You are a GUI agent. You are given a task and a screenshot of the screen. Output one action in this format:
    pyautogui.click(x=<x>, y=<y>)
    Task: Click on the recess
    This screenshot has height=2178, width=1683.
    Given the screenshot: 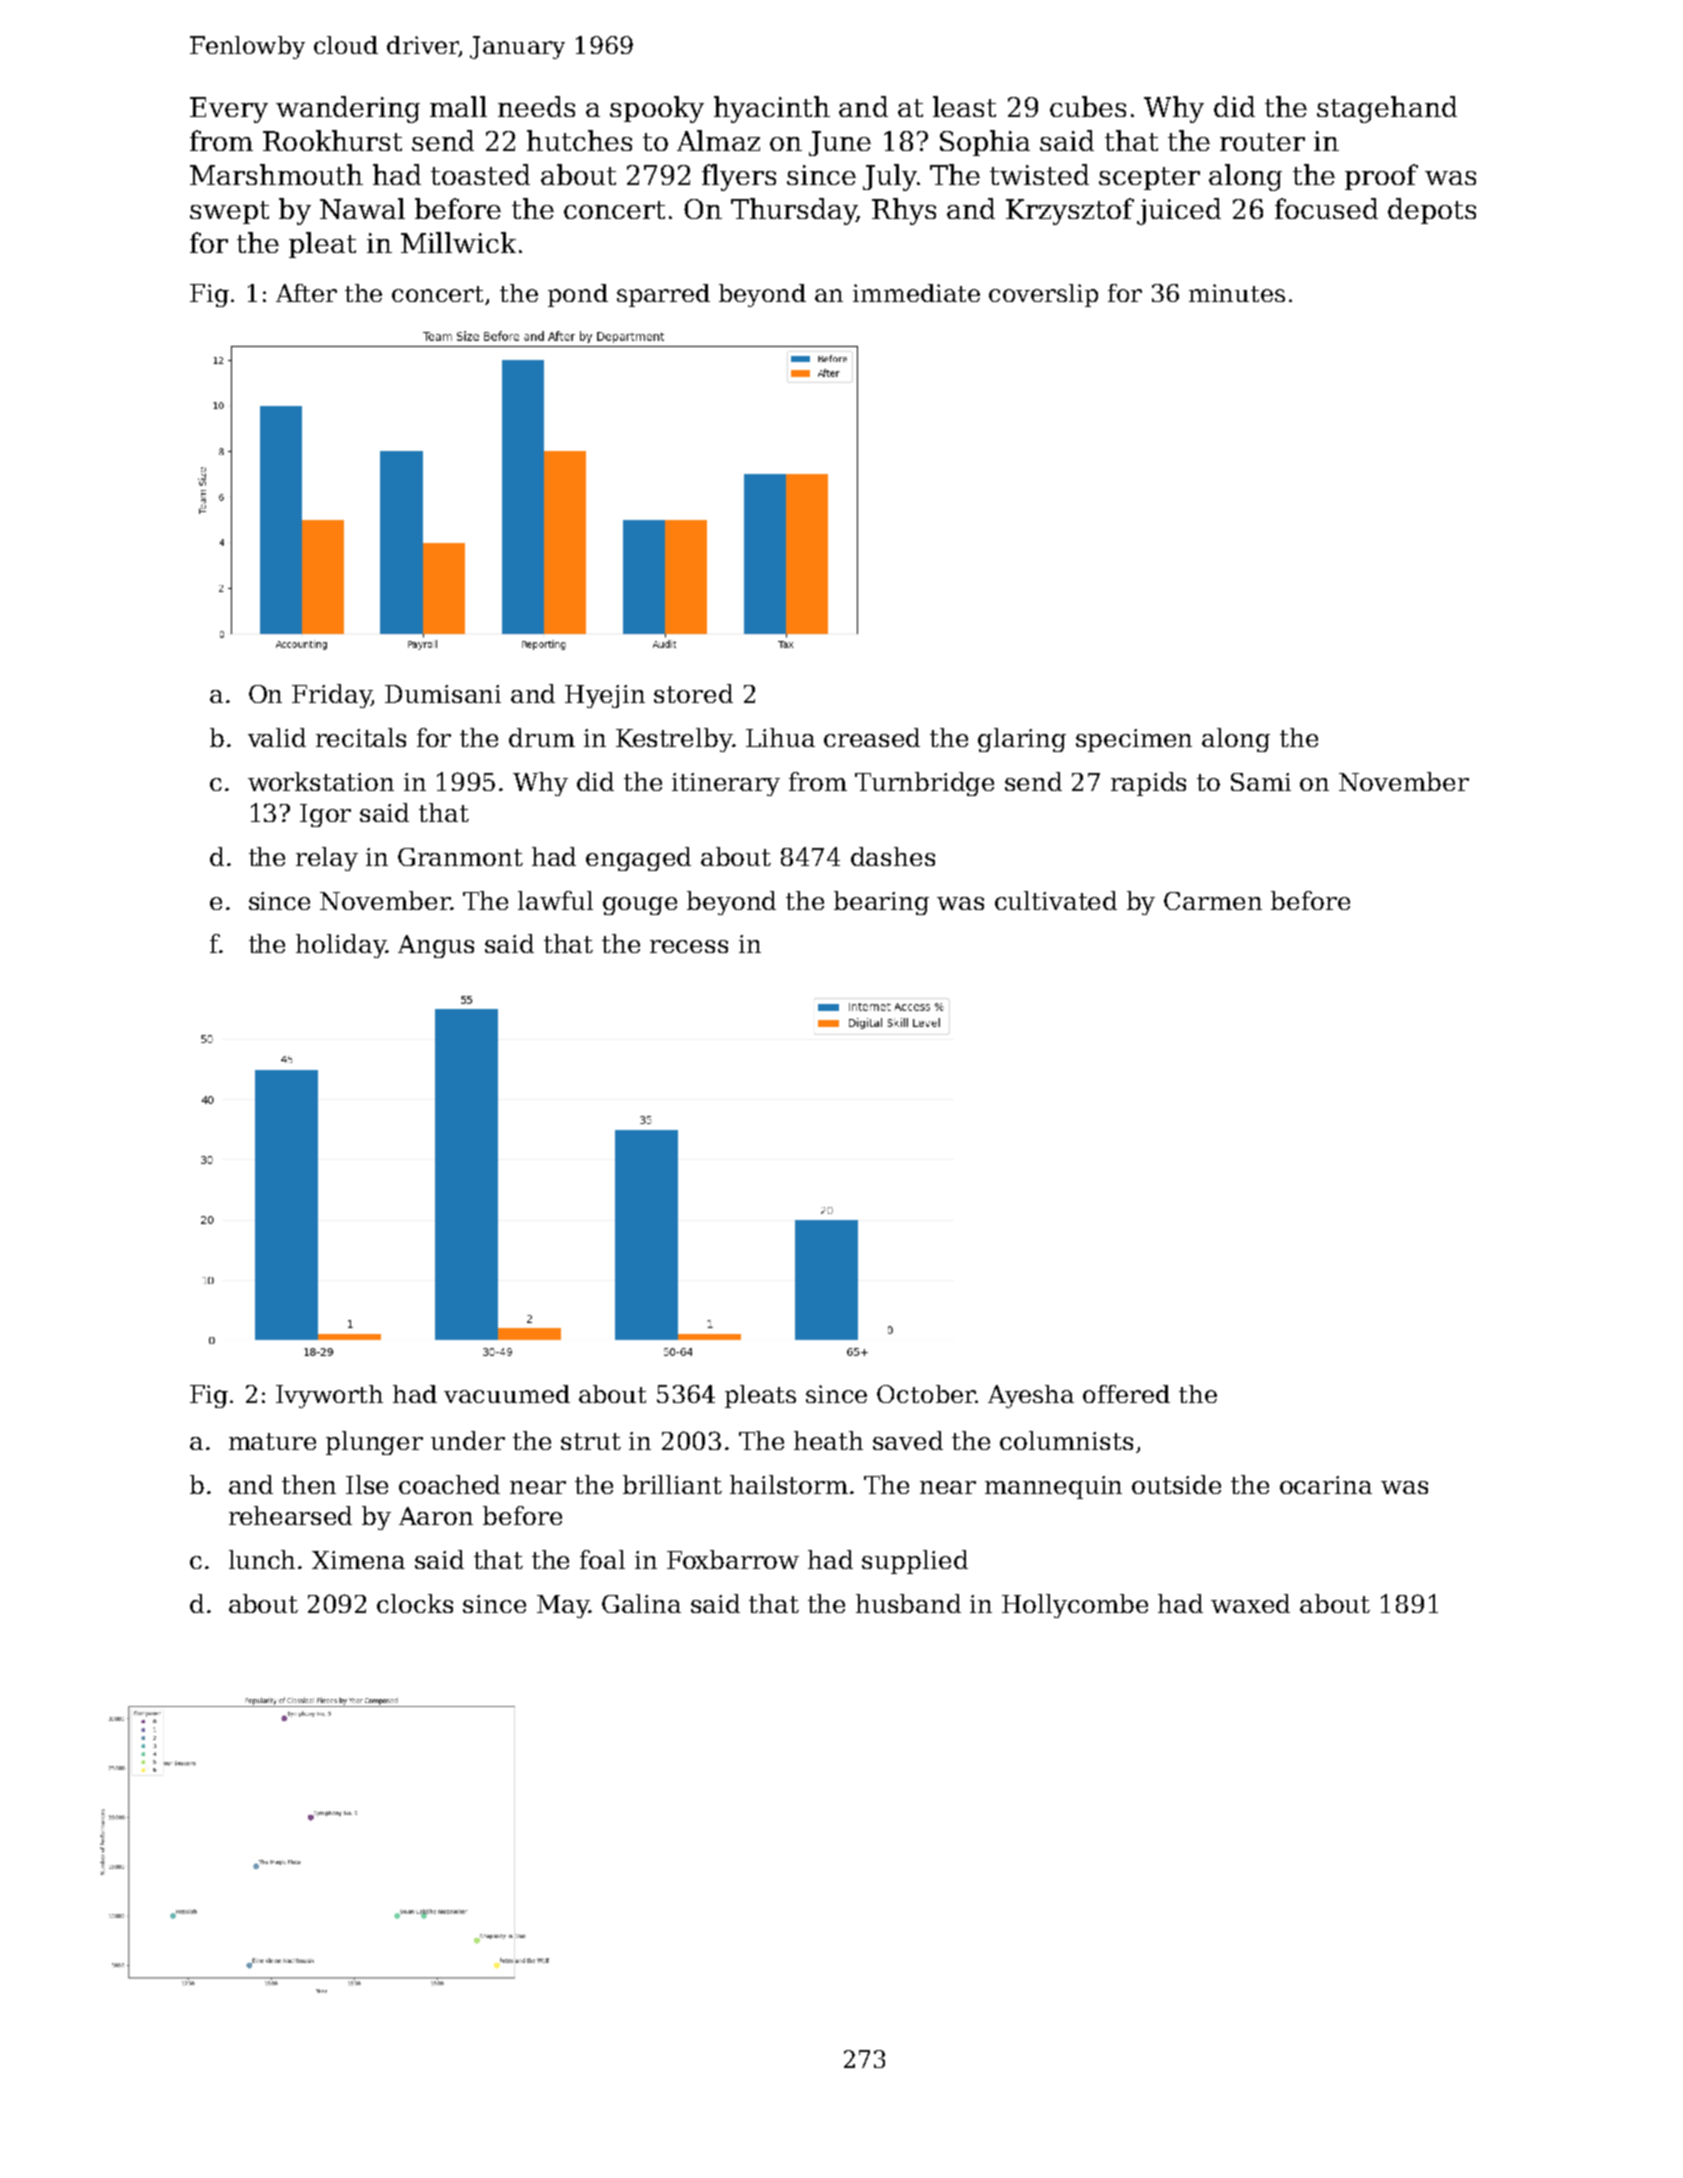 What is the action you would take?
    pyautogui.click(x=689, y=946)
